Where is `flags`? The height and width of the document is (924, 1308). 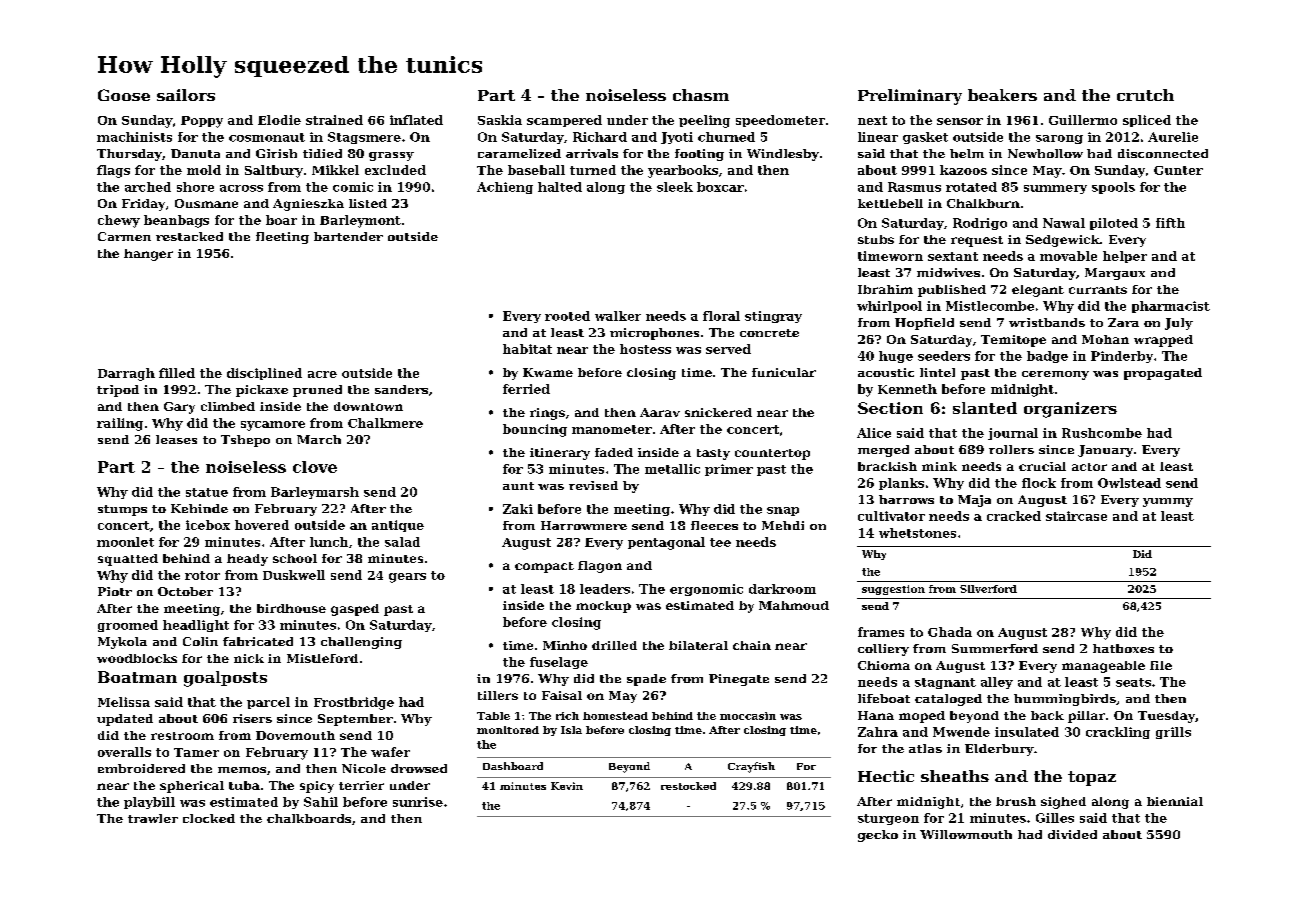
flags is located at coordinates (113, 171).
